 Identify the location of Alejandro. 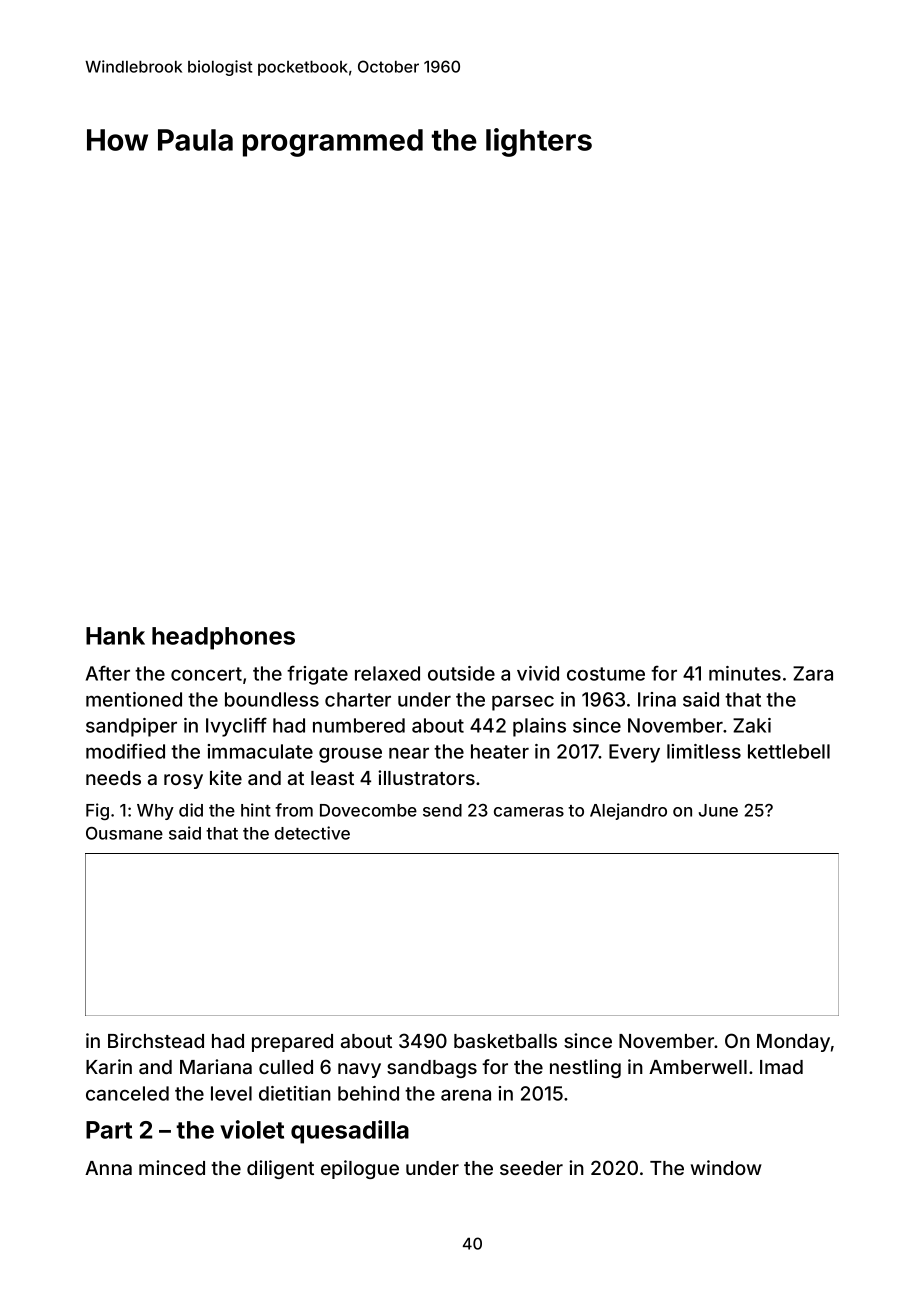
(628, 811).
